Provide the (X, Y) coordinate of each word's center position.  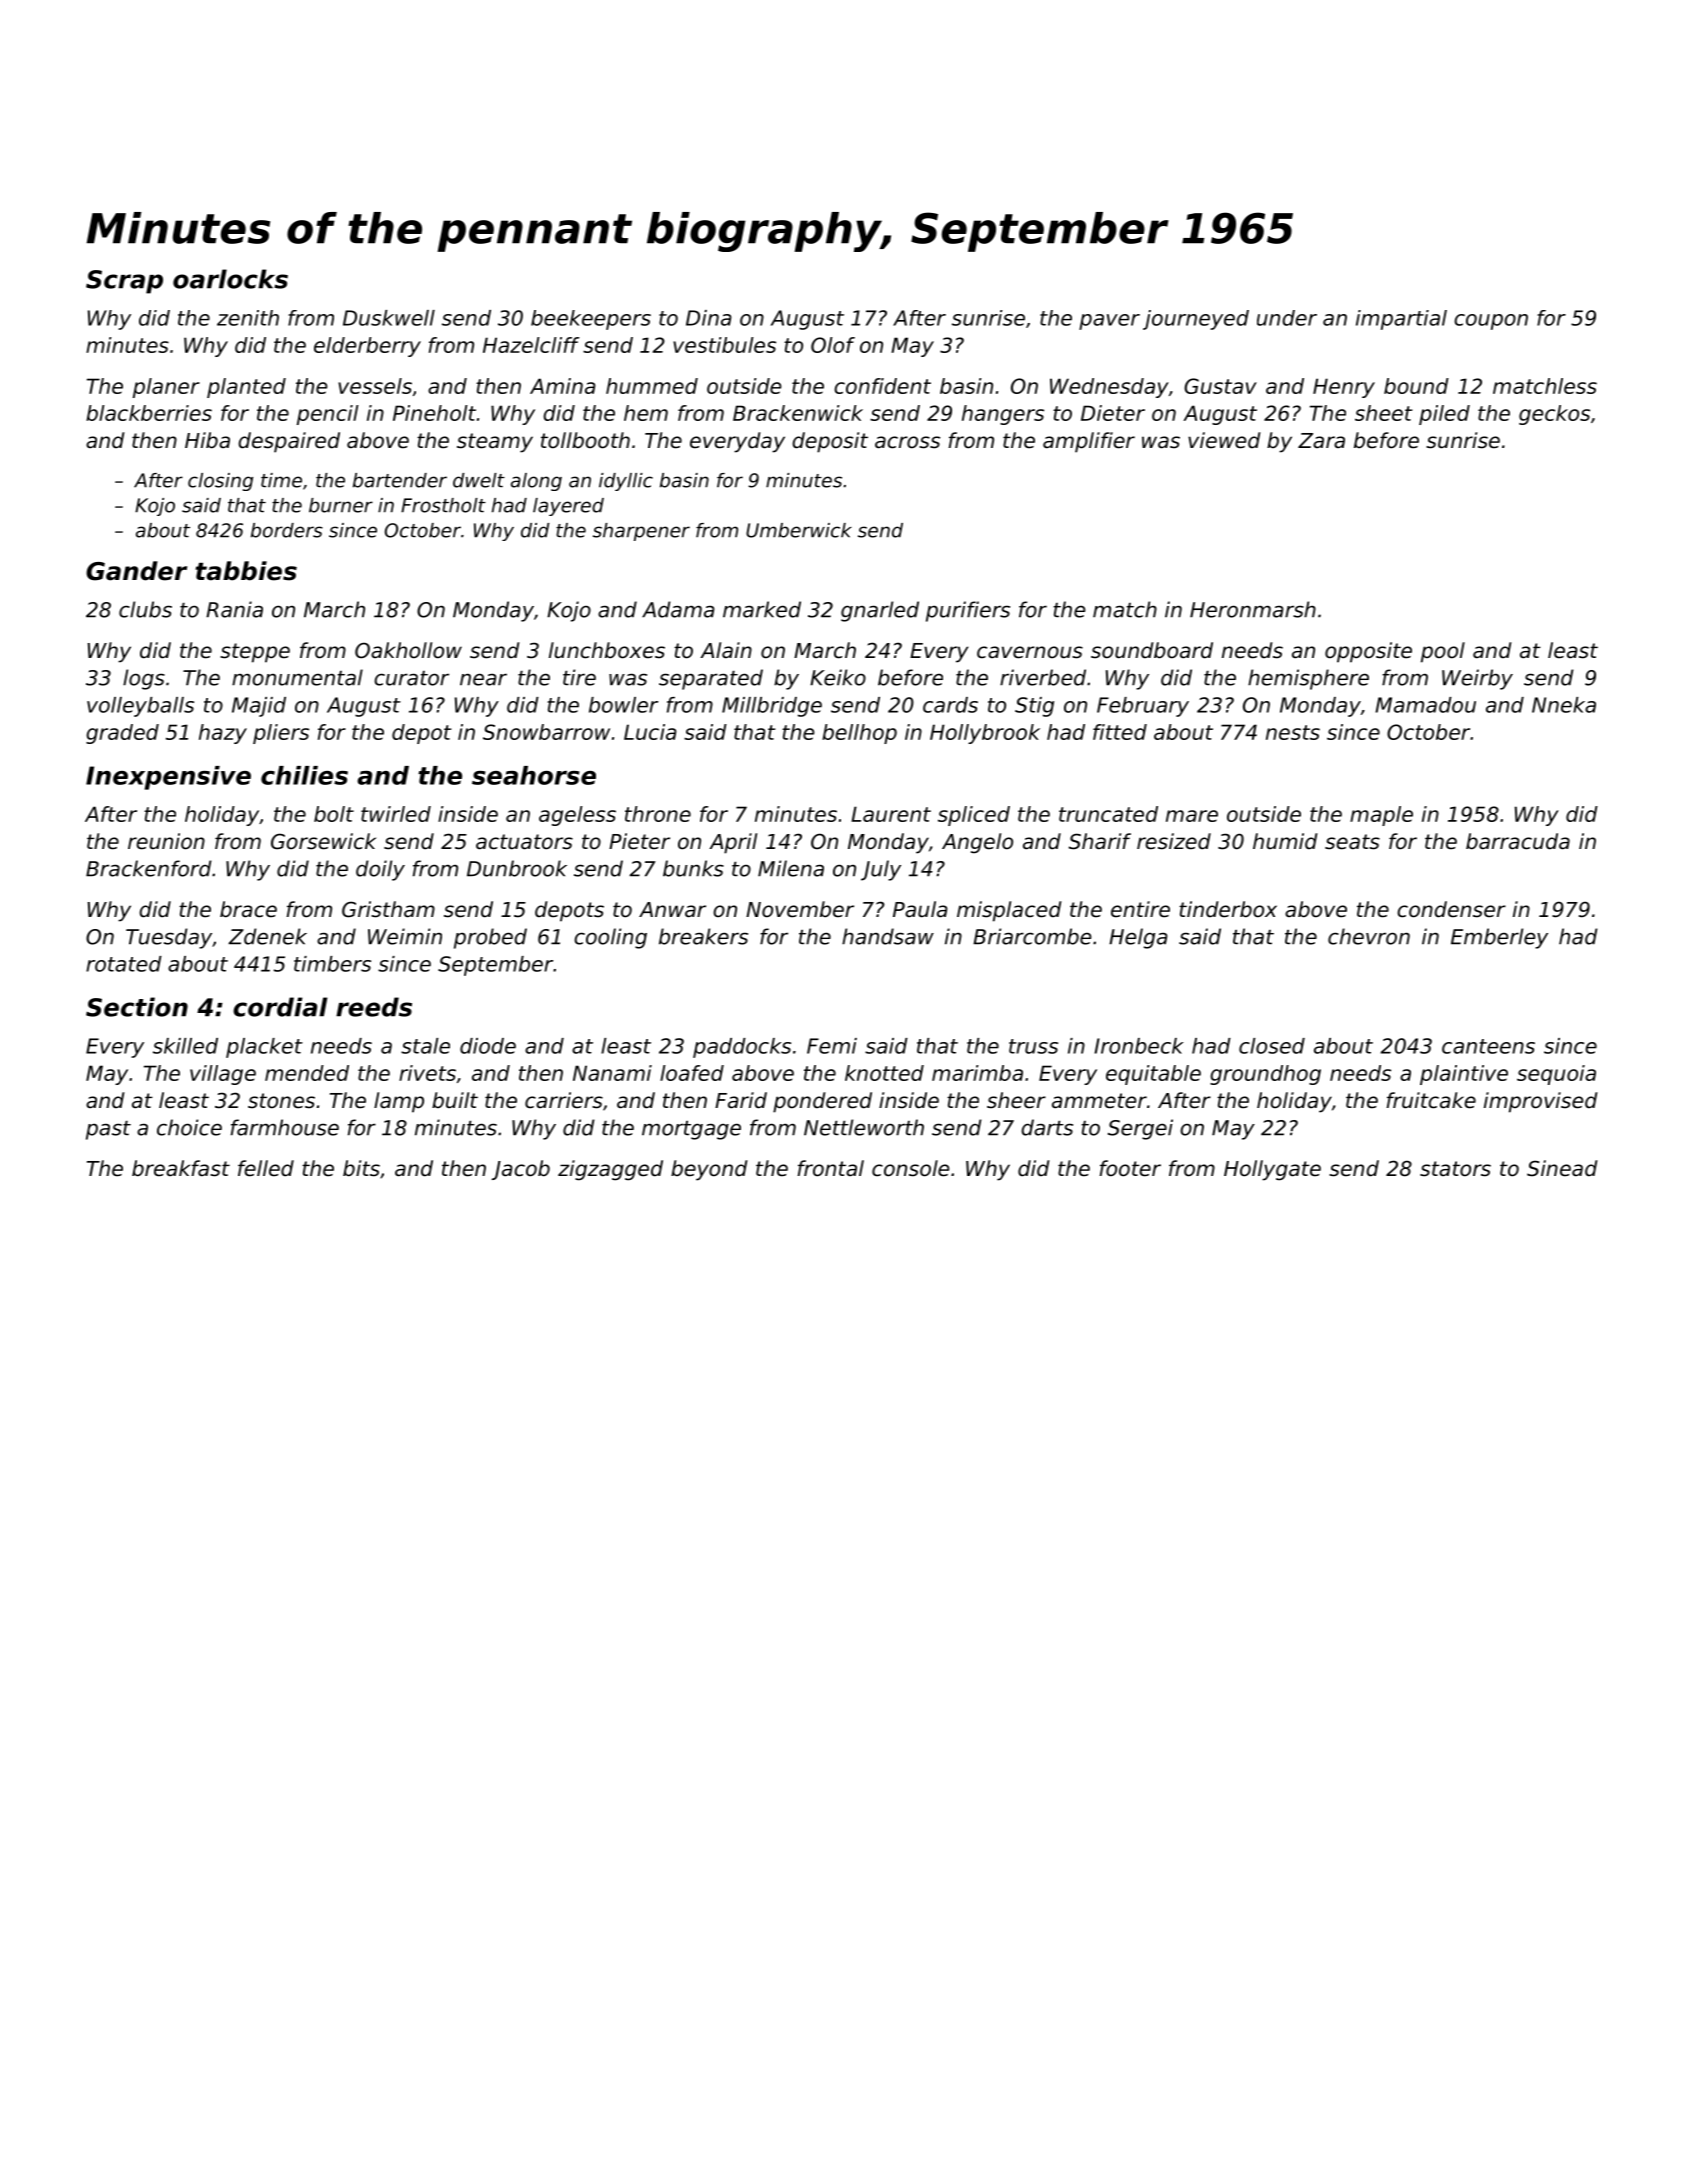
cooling (610, 938)
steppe (255, 653)
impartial (1401, 320)
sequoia (1556, 1075)
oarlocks (230, 279)
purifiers (968, 611)
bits (361, 1168)
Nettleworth (864, 1127)
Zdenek (267, 936)
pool (1443, 652)
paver (1109, 322)
